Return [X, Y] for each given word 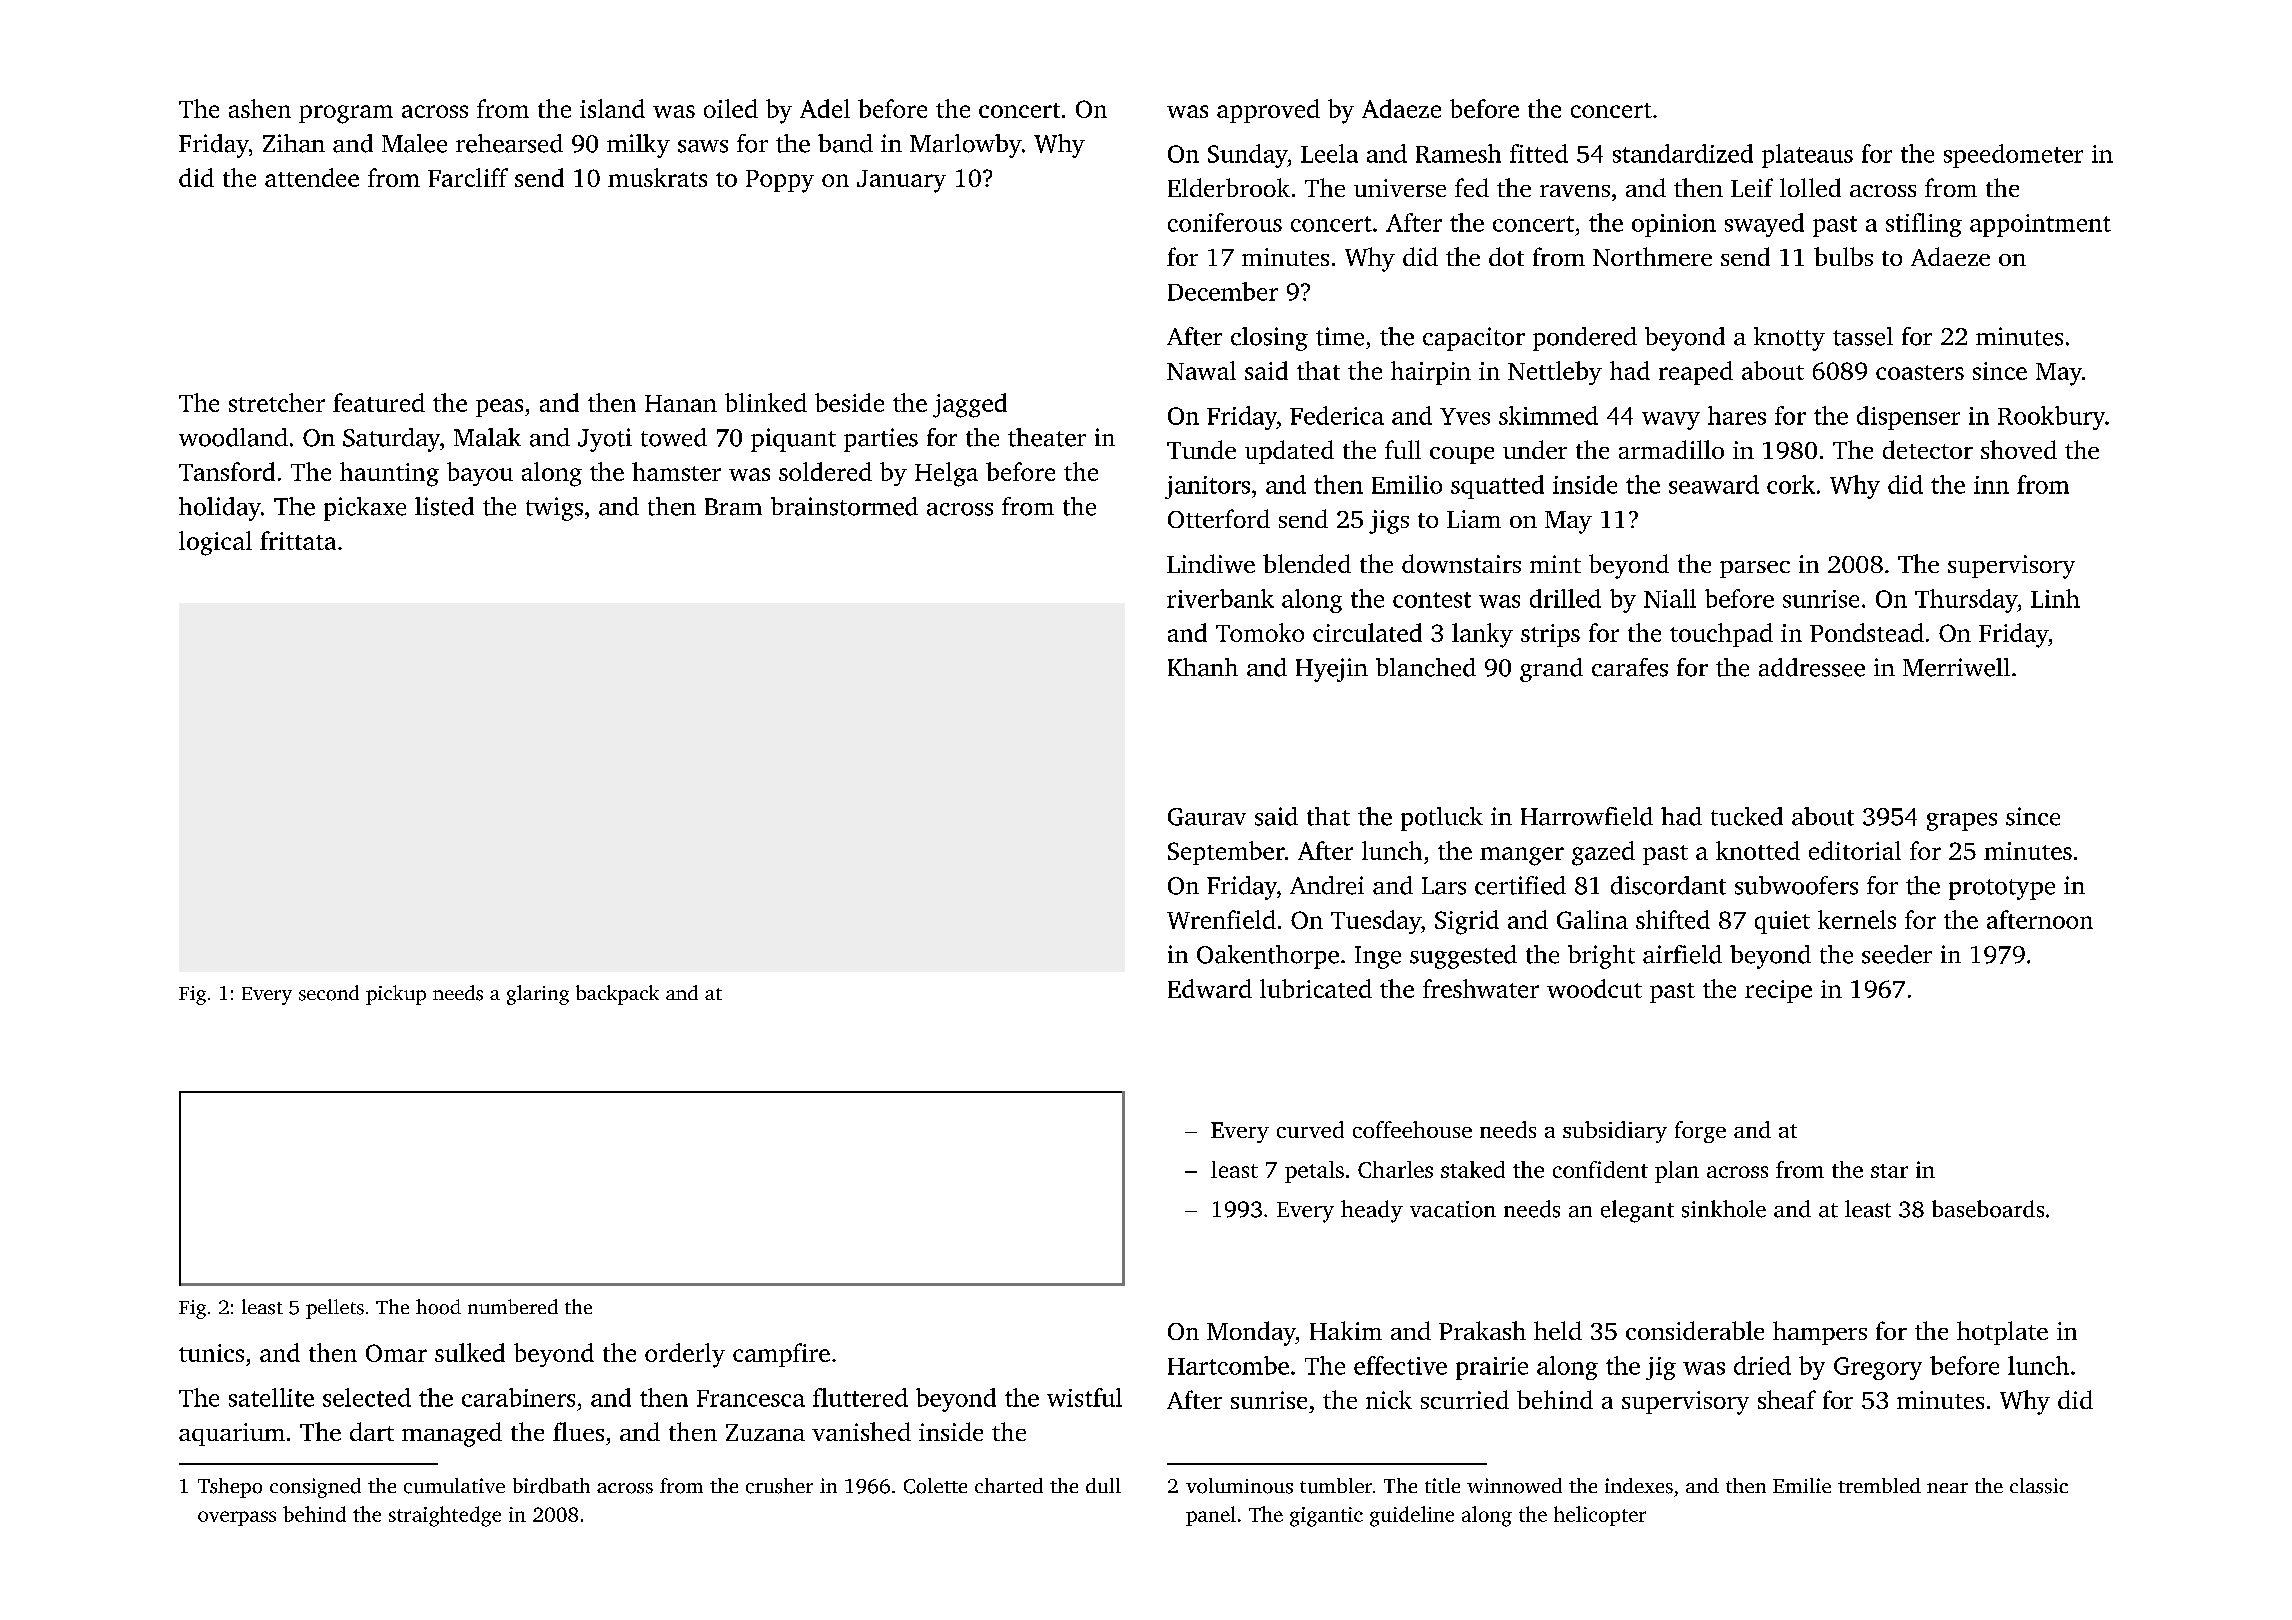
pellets [335, 1309]
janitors [1207, 487]
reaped [1696, 373]
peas [499, 408]
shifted [1673, 919]
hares [1737, 415]
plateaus [1807, 156]
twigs [554, 509]
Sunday [1247, 156]
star [1889, 1171]
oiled [731, 108]
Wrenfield [1221, 919]
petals [1314, 1172]
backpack [617, 995]
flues [578, 1431]
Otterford [1219, 518]
